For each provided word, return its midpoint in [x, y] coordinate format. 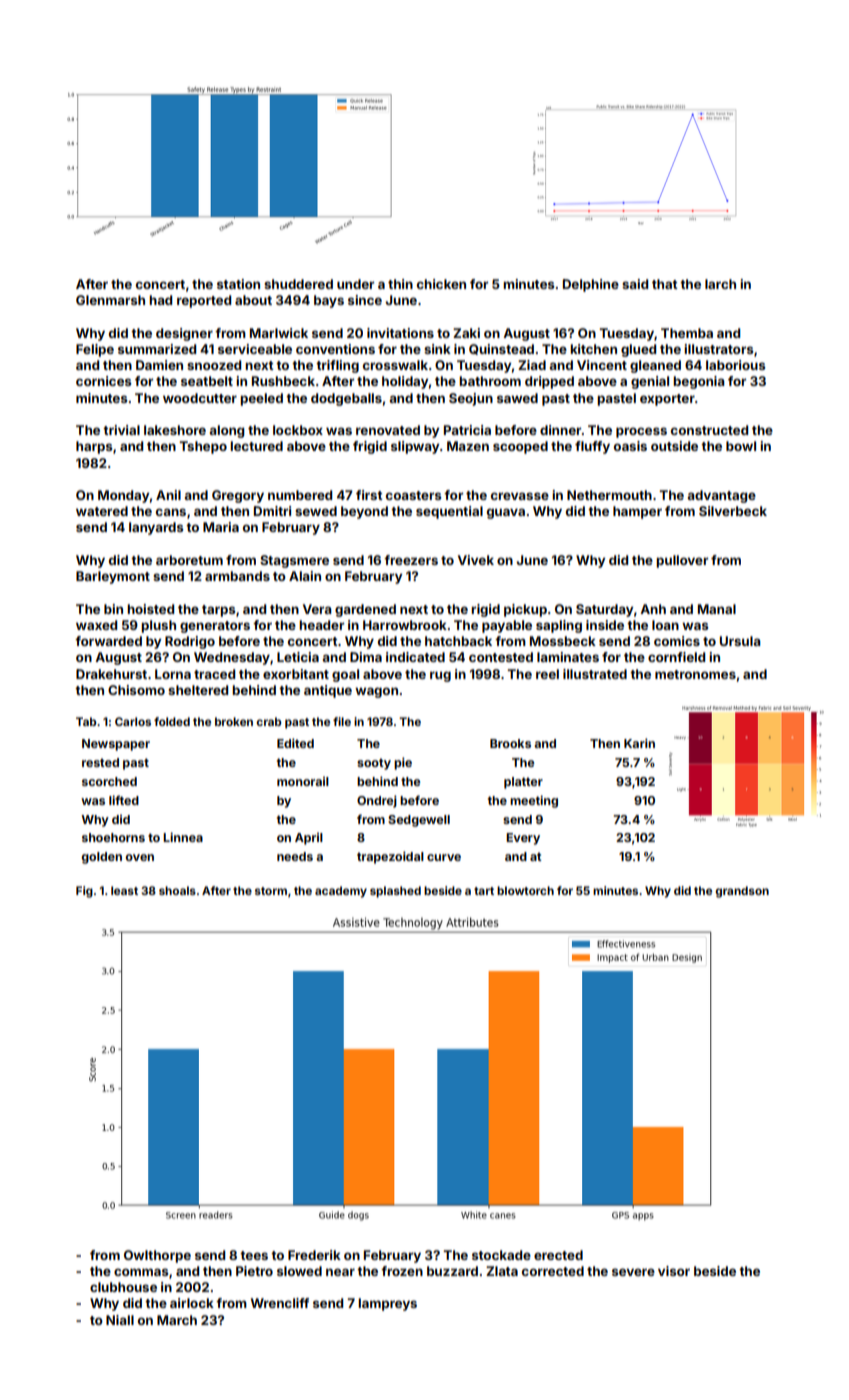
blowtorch [525, 890]
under [355, 284]
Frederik [314, 1255]
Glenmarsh [110, 300]
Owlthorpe [157, 1256]
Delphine [591, 285]
